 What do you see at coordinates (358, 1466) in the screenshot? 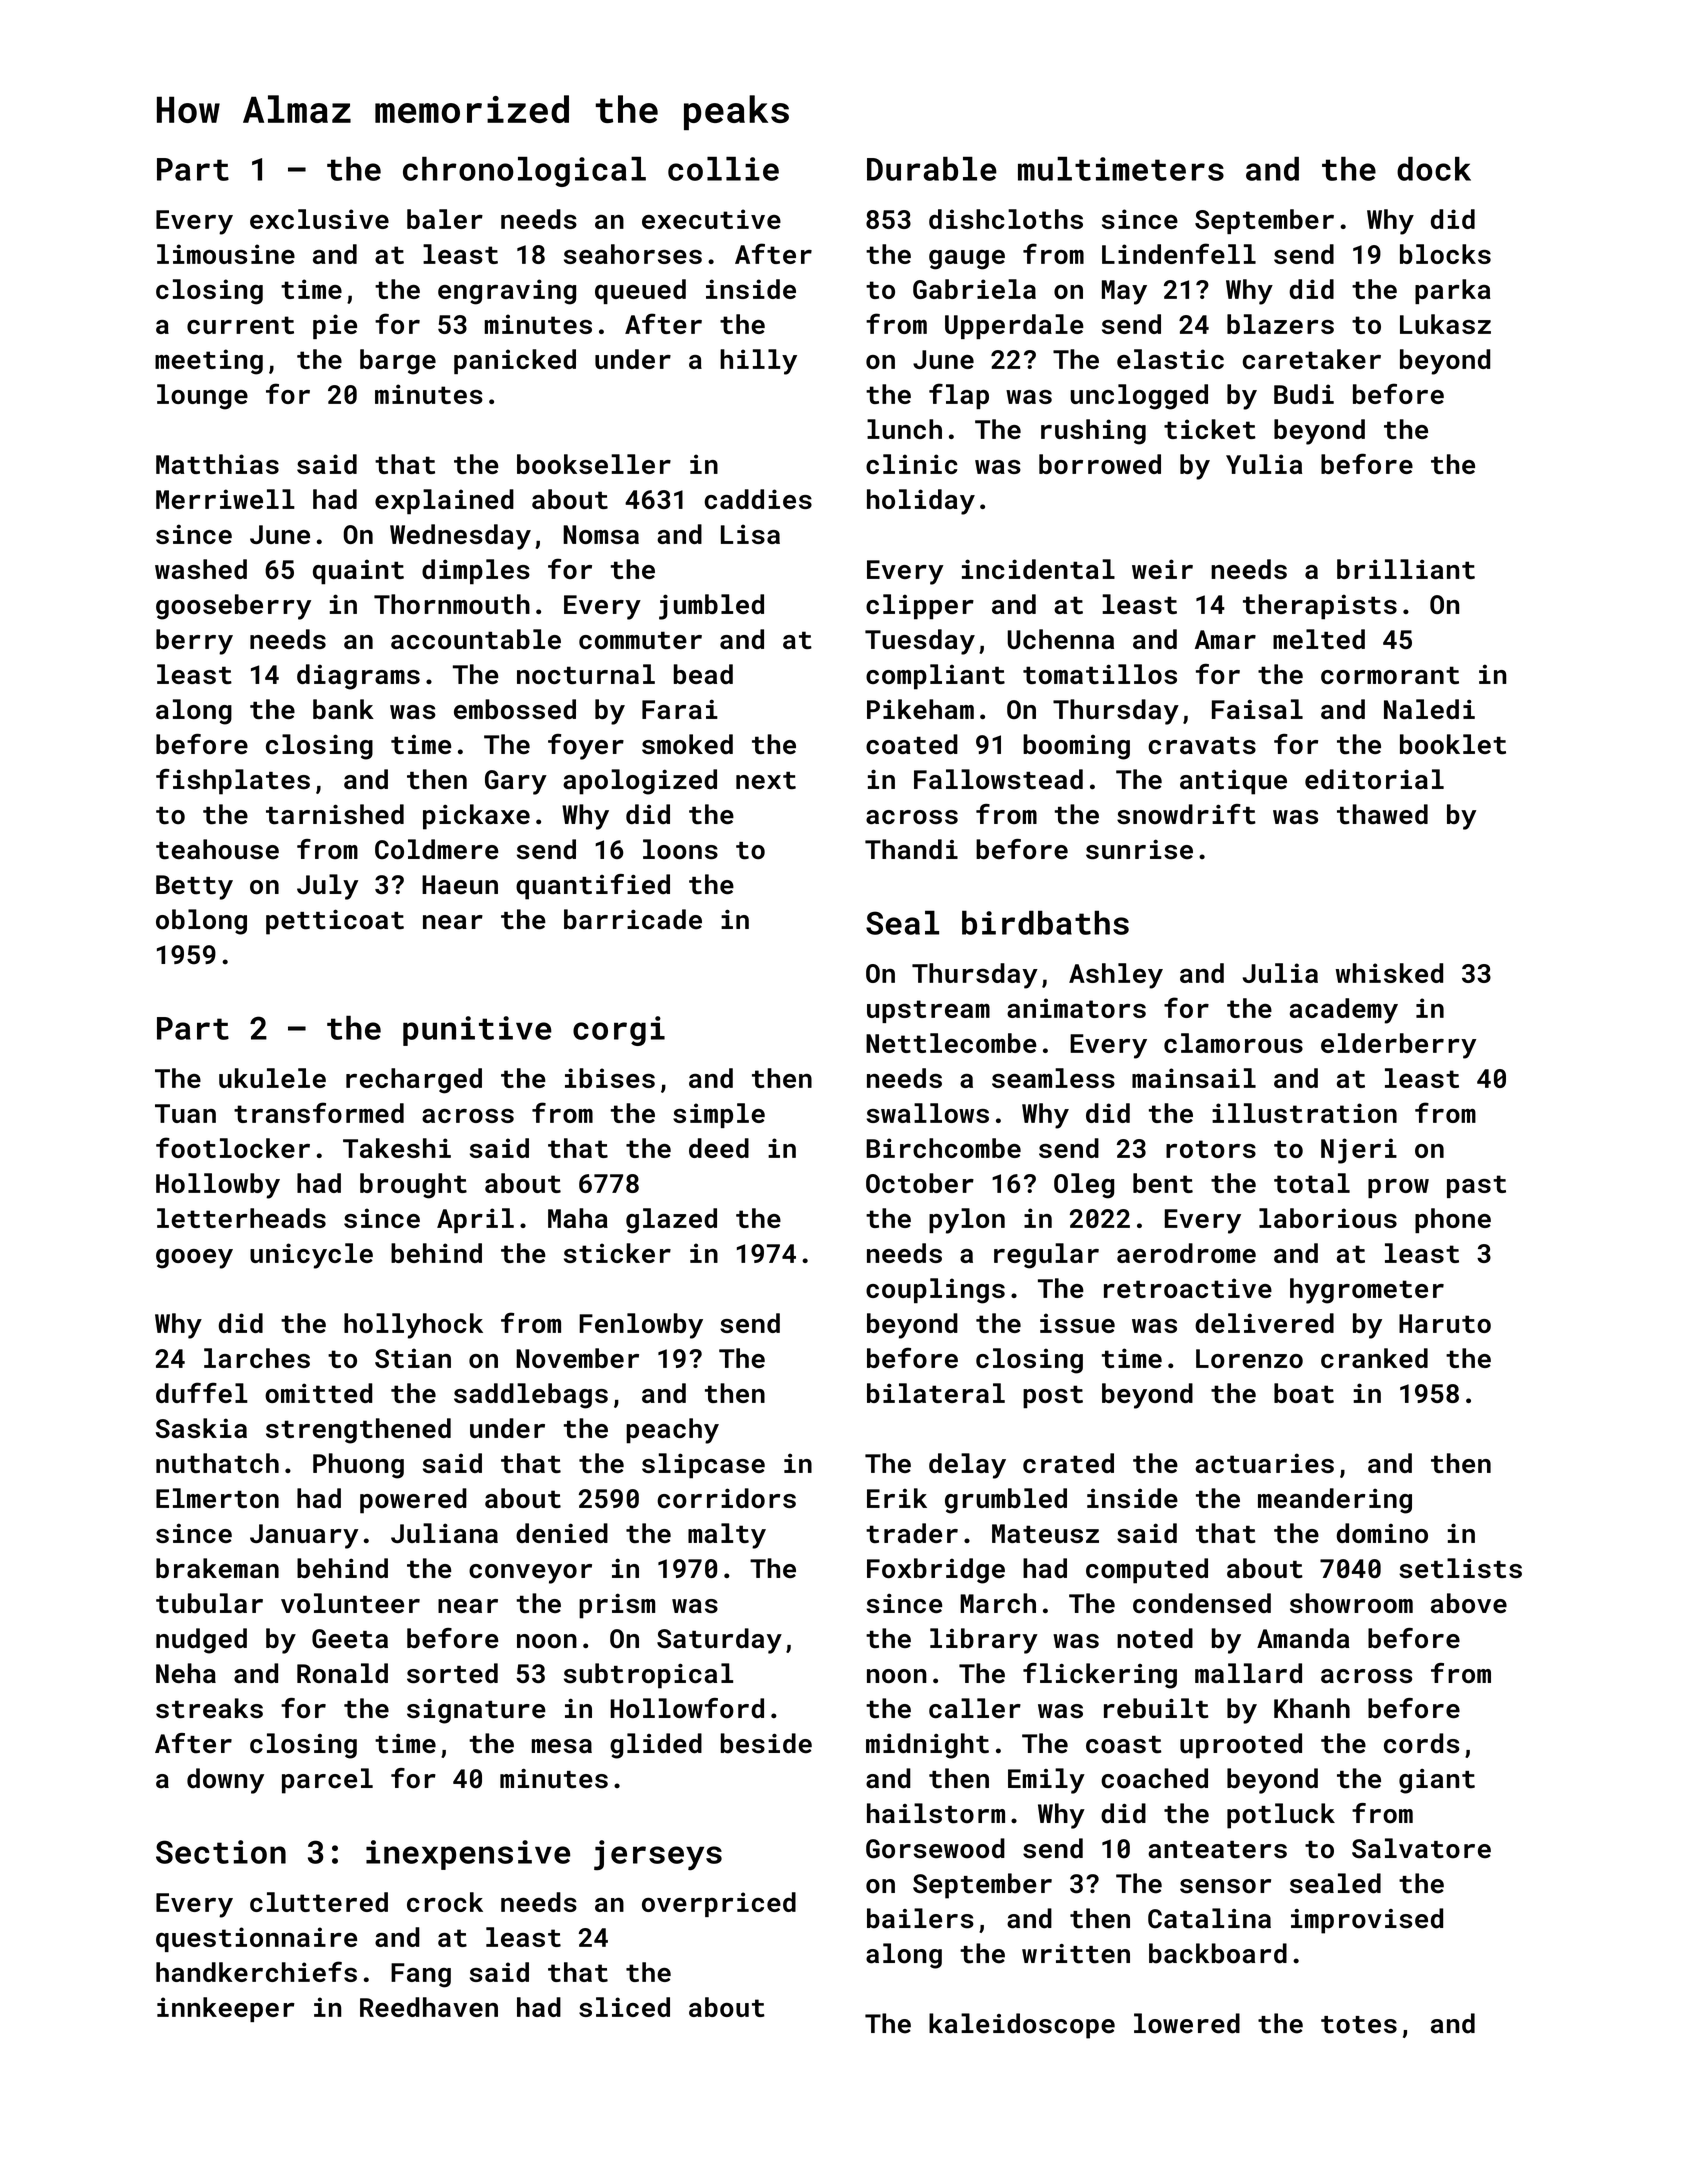
I see `Phuong` at bounding box center [358, 1466].
